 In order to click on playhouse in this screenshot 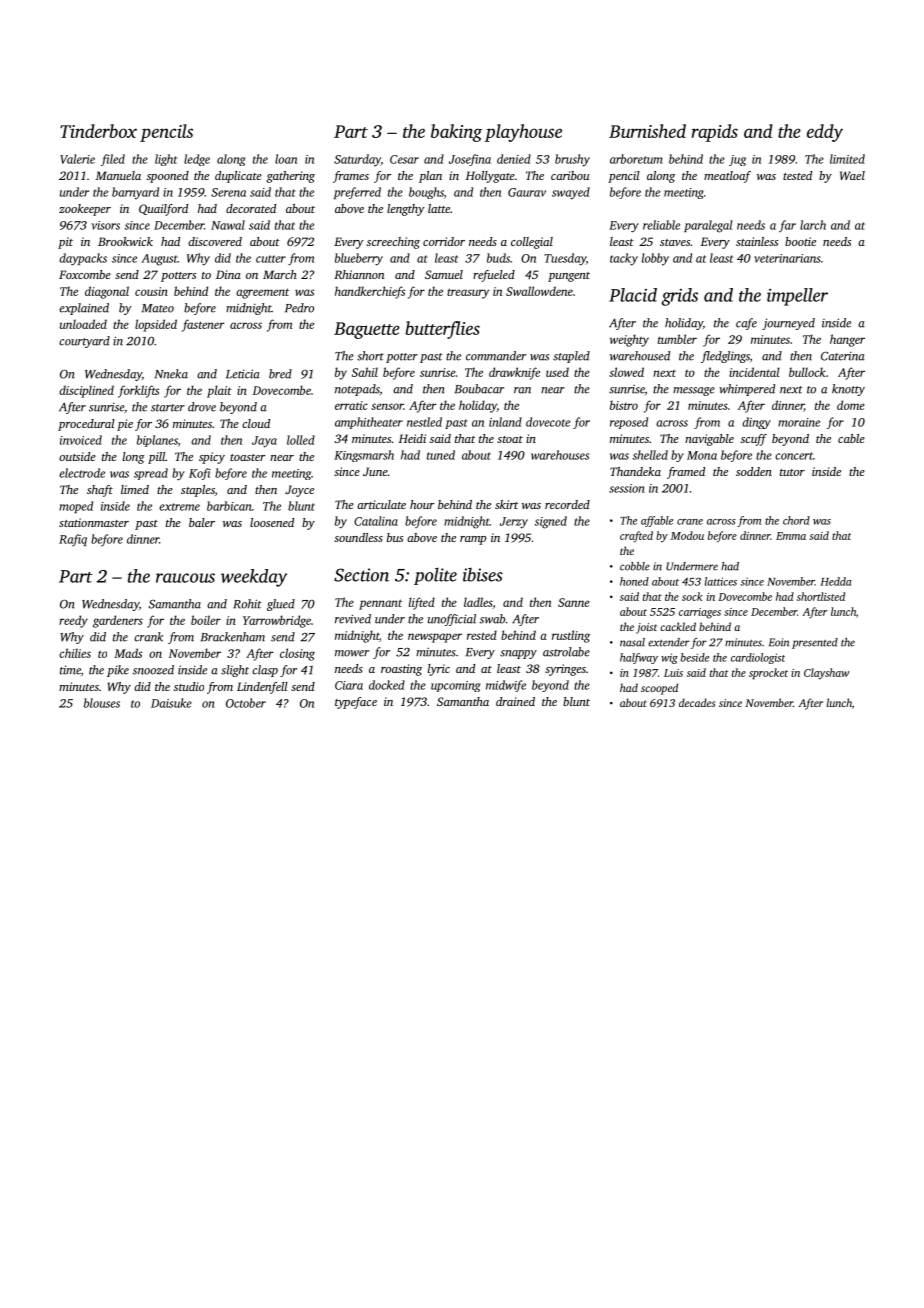, I will do `click(523, 133)`.
